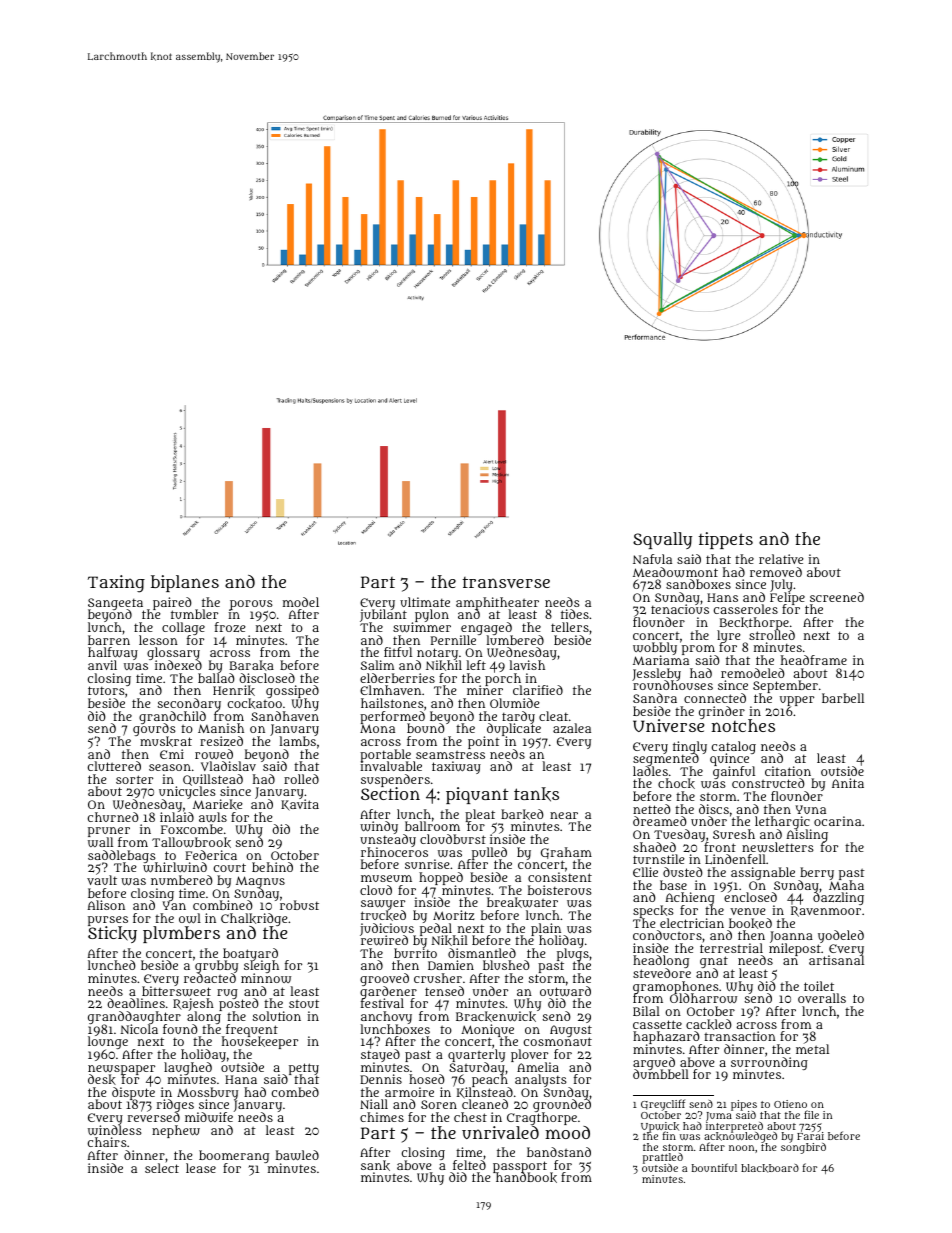  I want to click on venue, so click(748, 911).
